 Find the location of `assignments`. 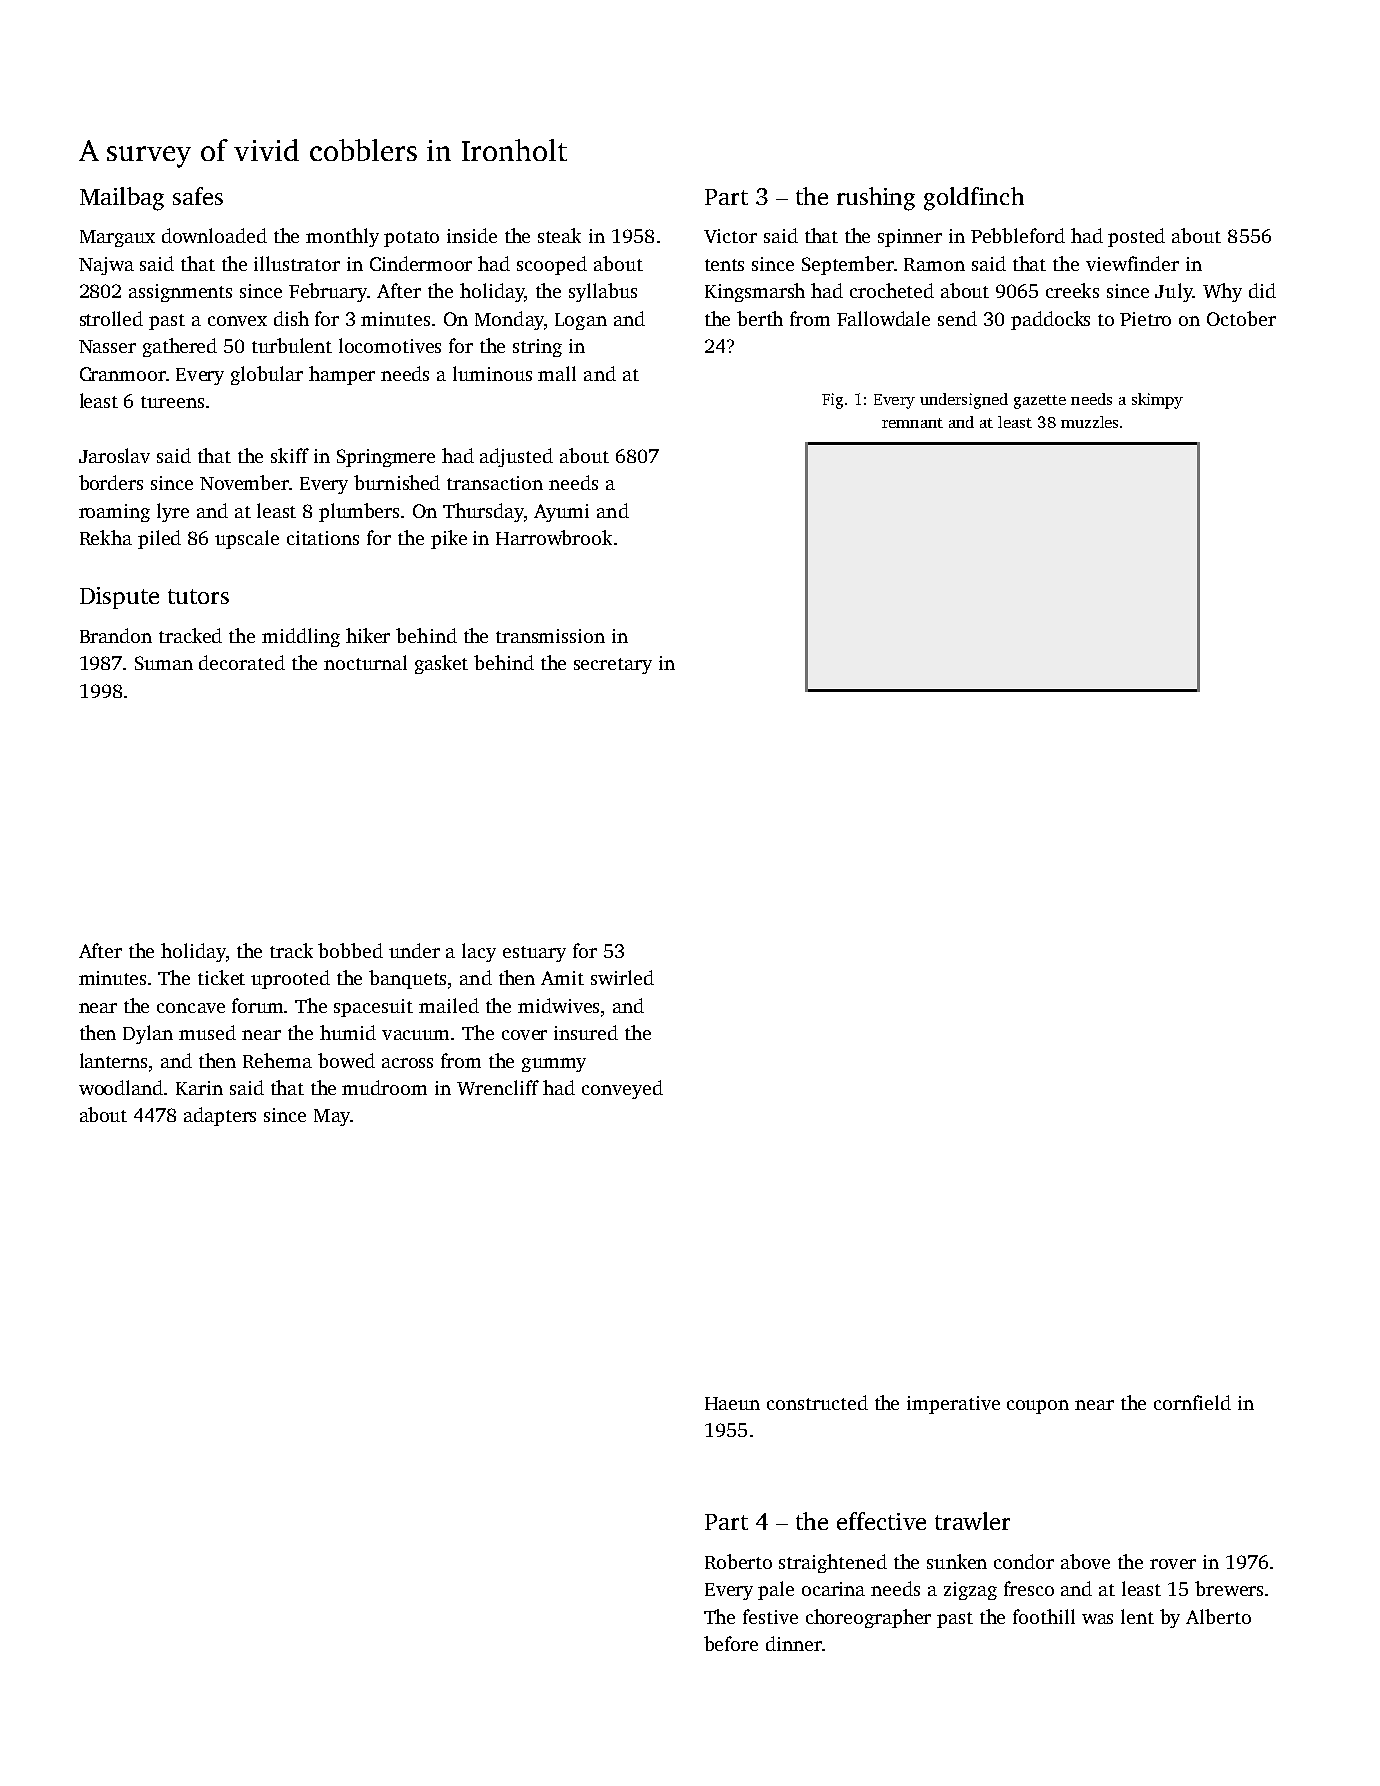

assignments is located at coordinates (180, 293).
